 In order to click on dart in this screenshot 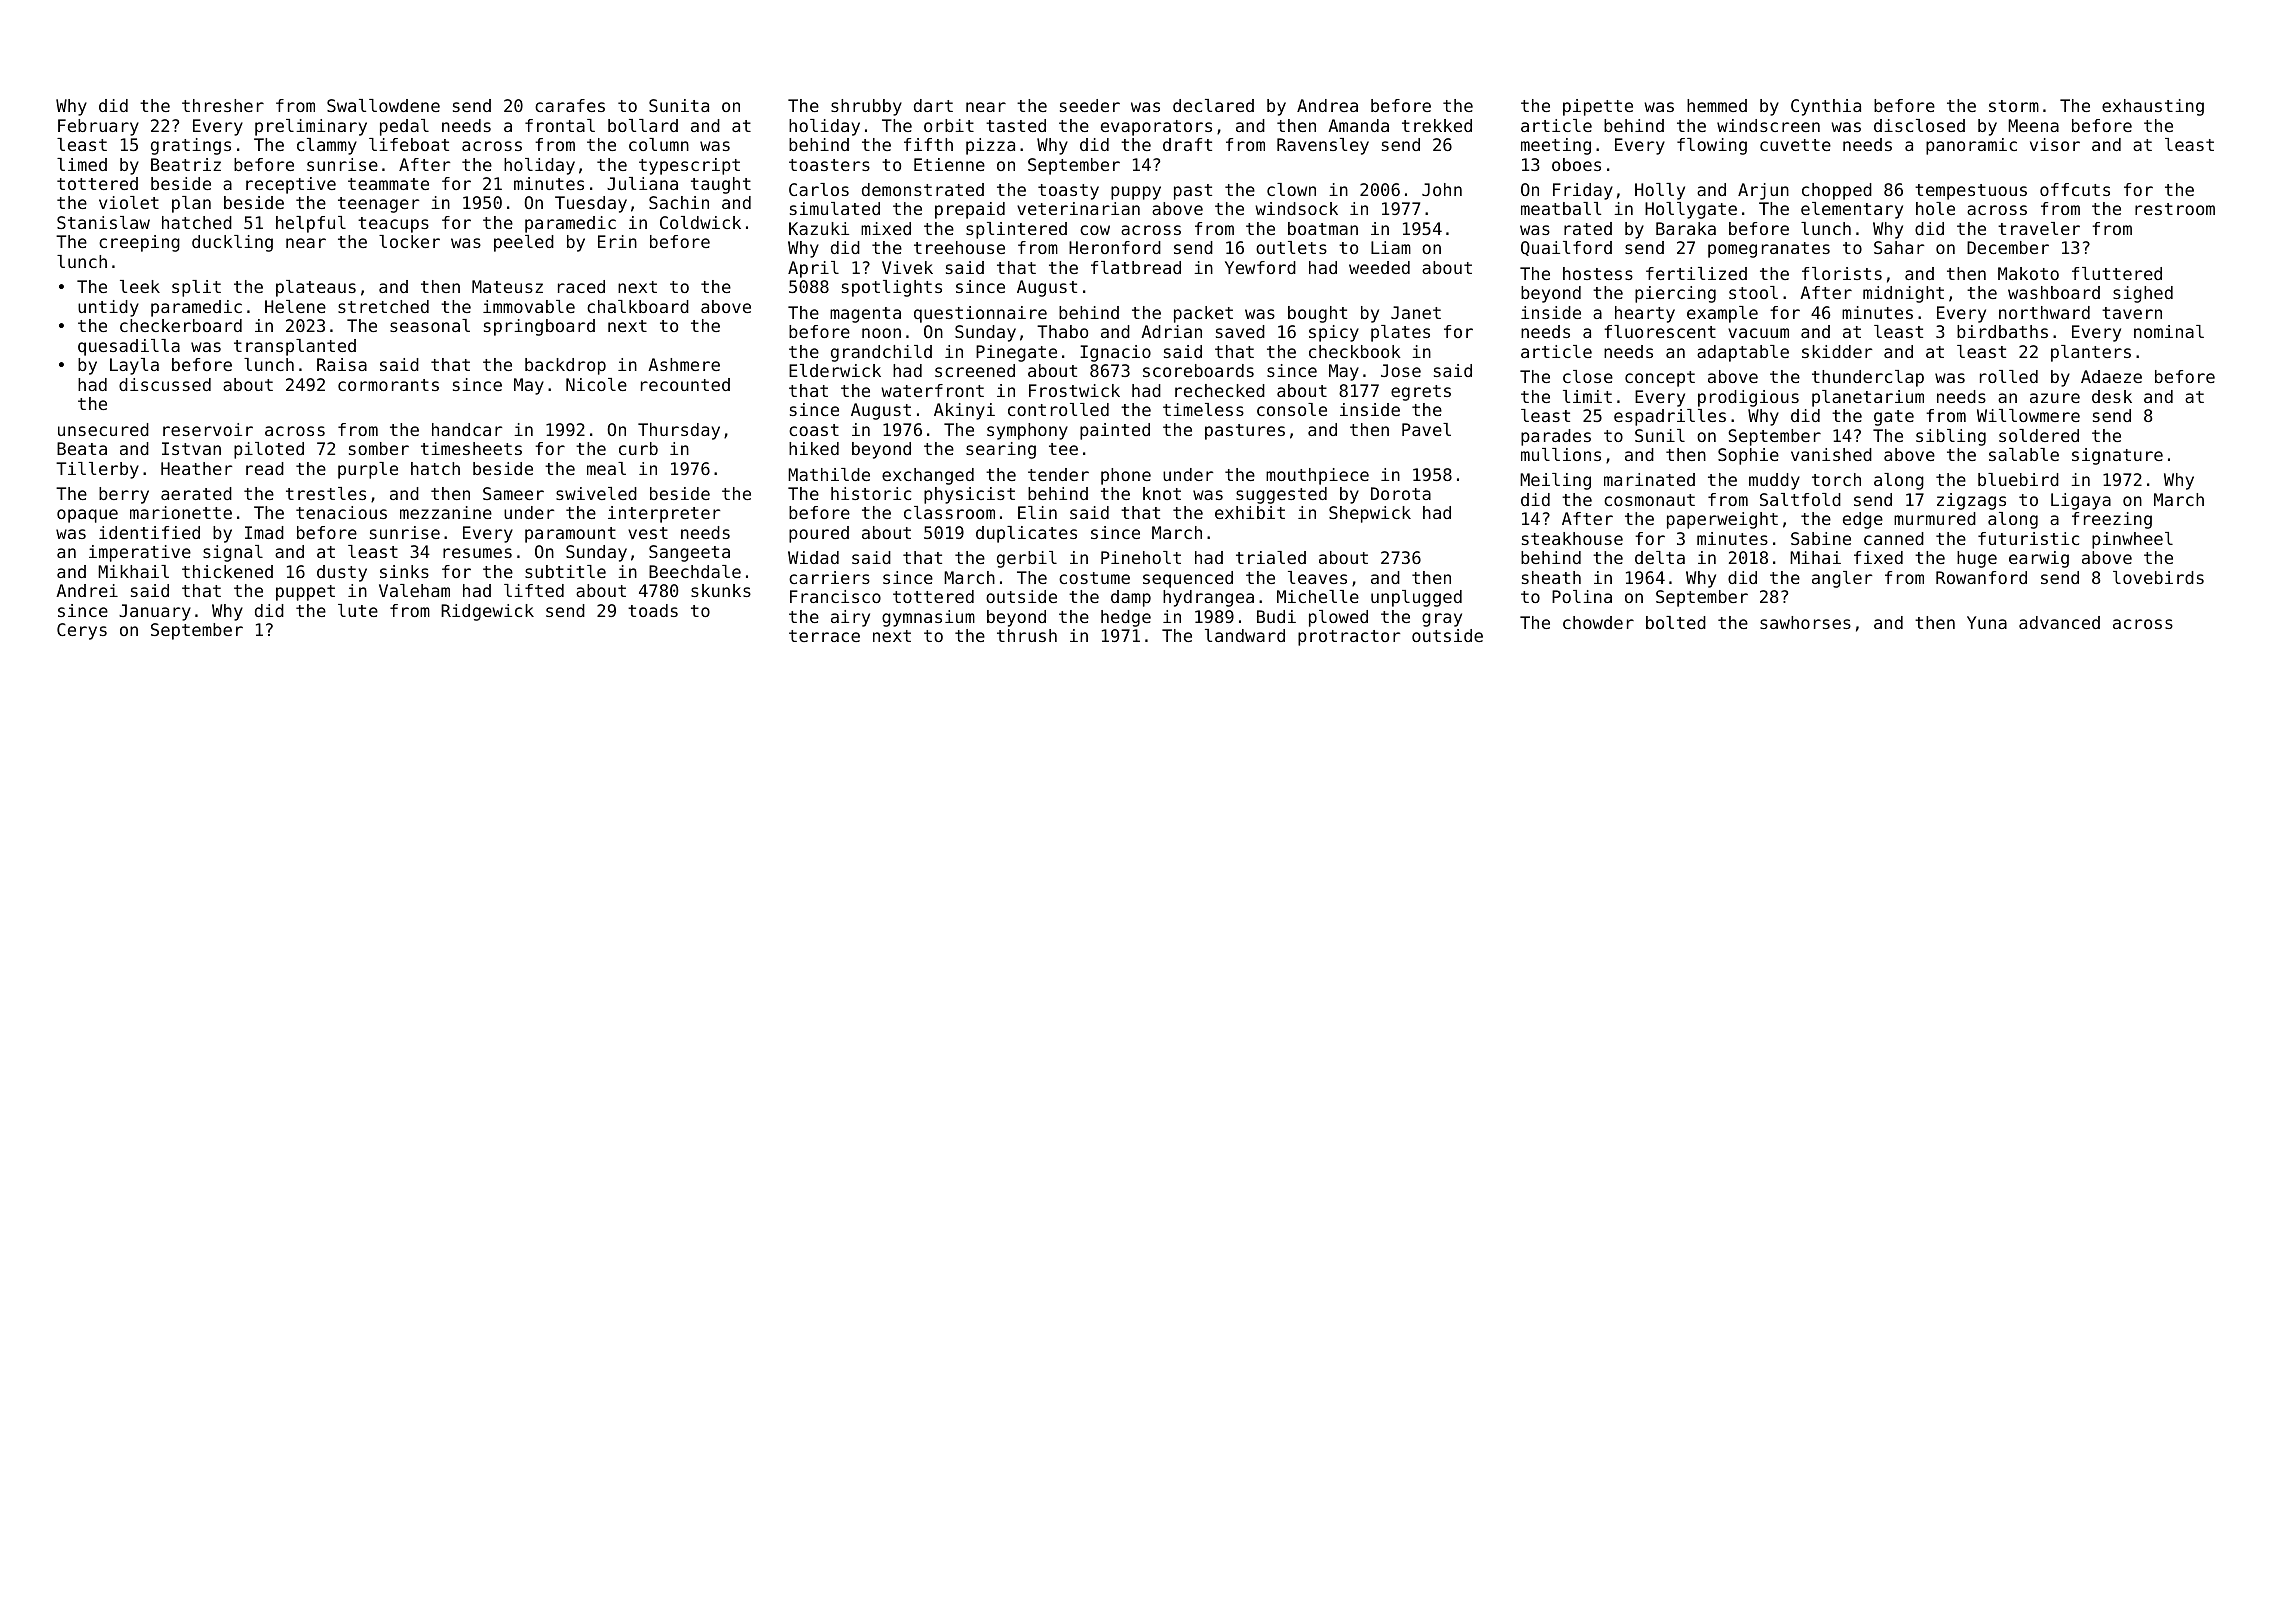, I will do `click(933, 105)`.
